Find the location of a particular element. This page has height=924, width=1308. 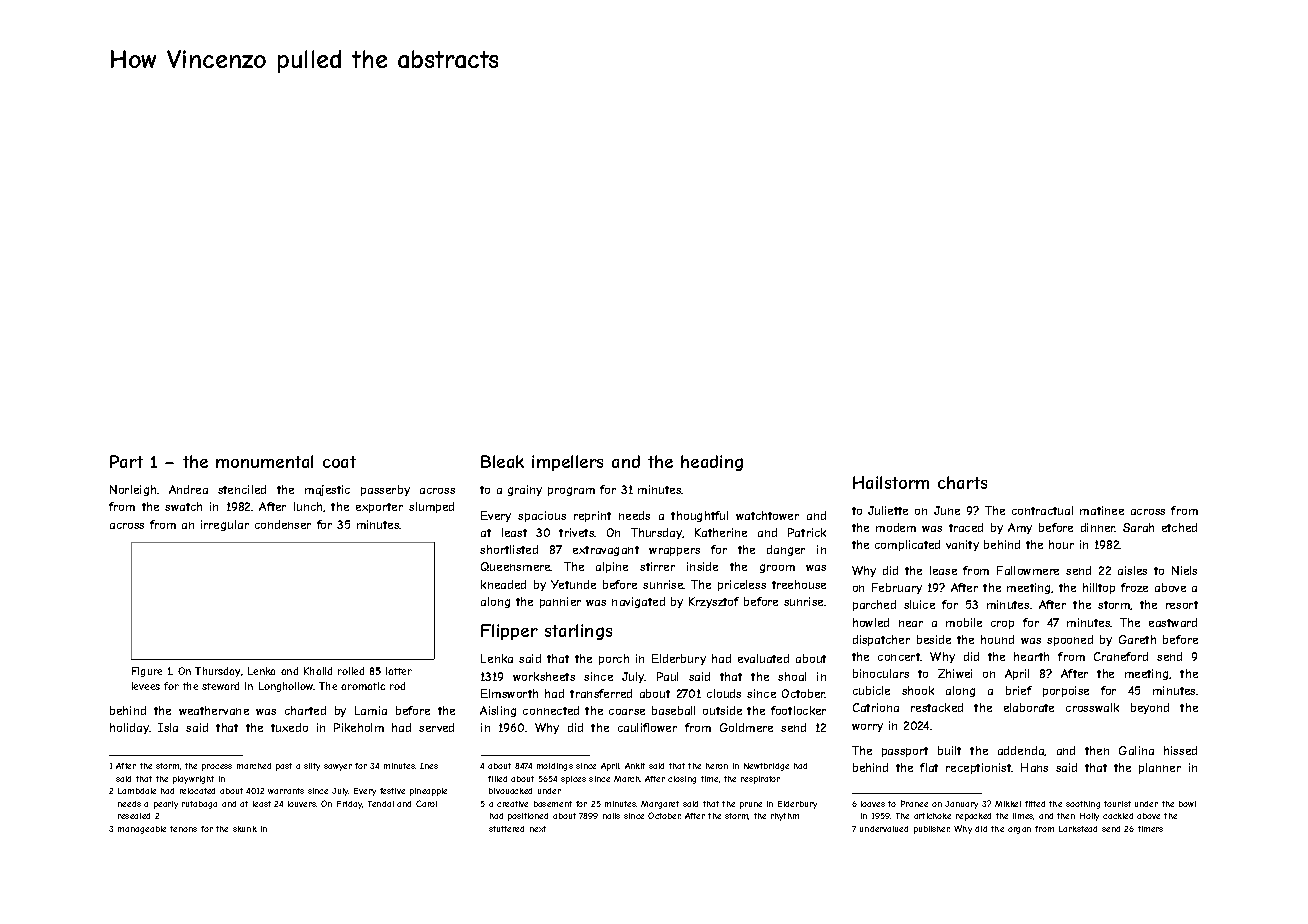

moldings is located at coordinates (555, 767).
